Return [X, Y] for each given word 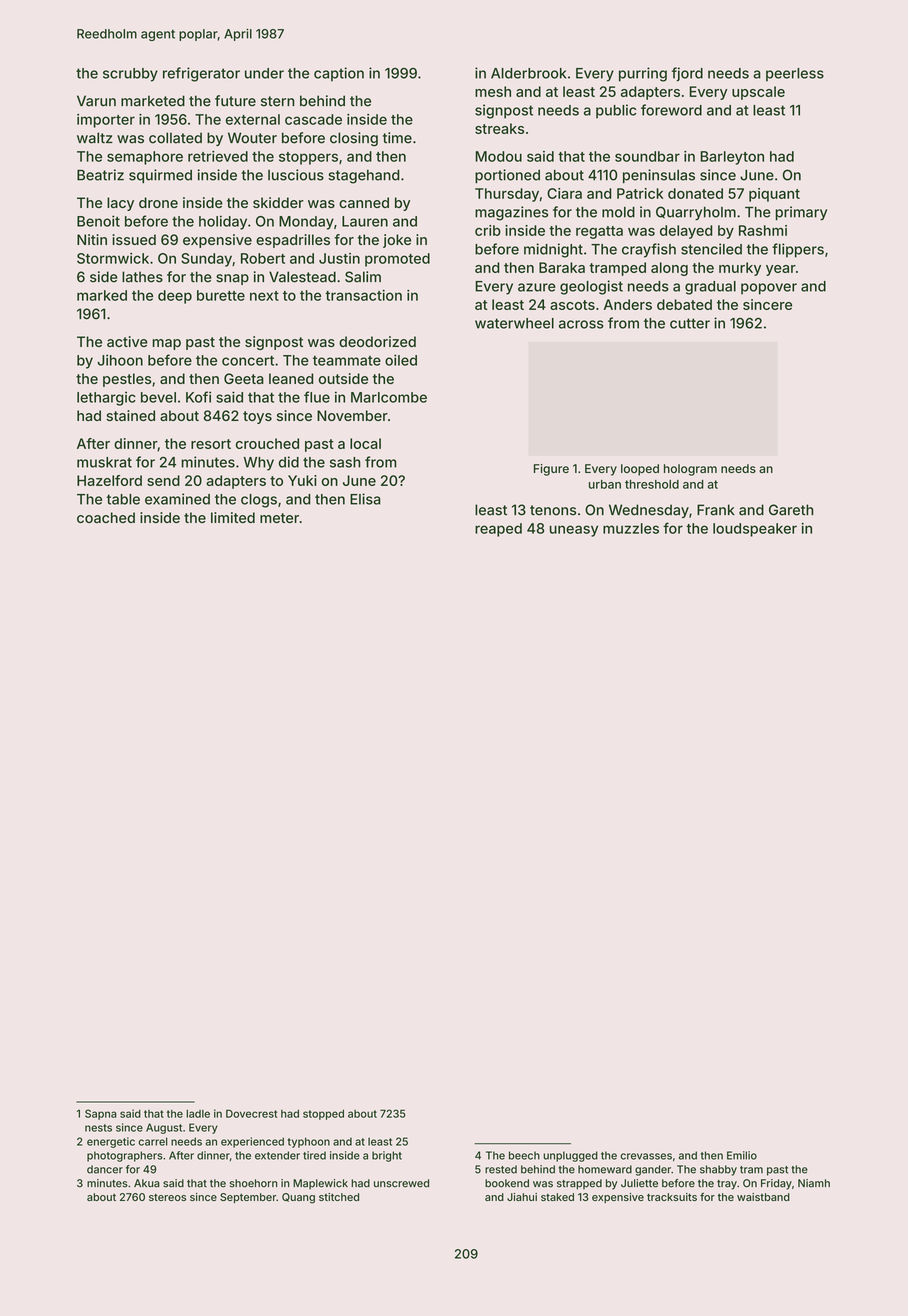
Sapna [101, 1114]
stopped [323, 1115]
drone [158, 202]
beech [524, 1155]
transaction [363, 295]
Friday [776, 1184]
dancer [105, 1169]
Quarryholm [696, 213]
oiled [401, 360]
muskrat [104, 462]
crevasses [646, 1156]
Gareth [791, 510]
